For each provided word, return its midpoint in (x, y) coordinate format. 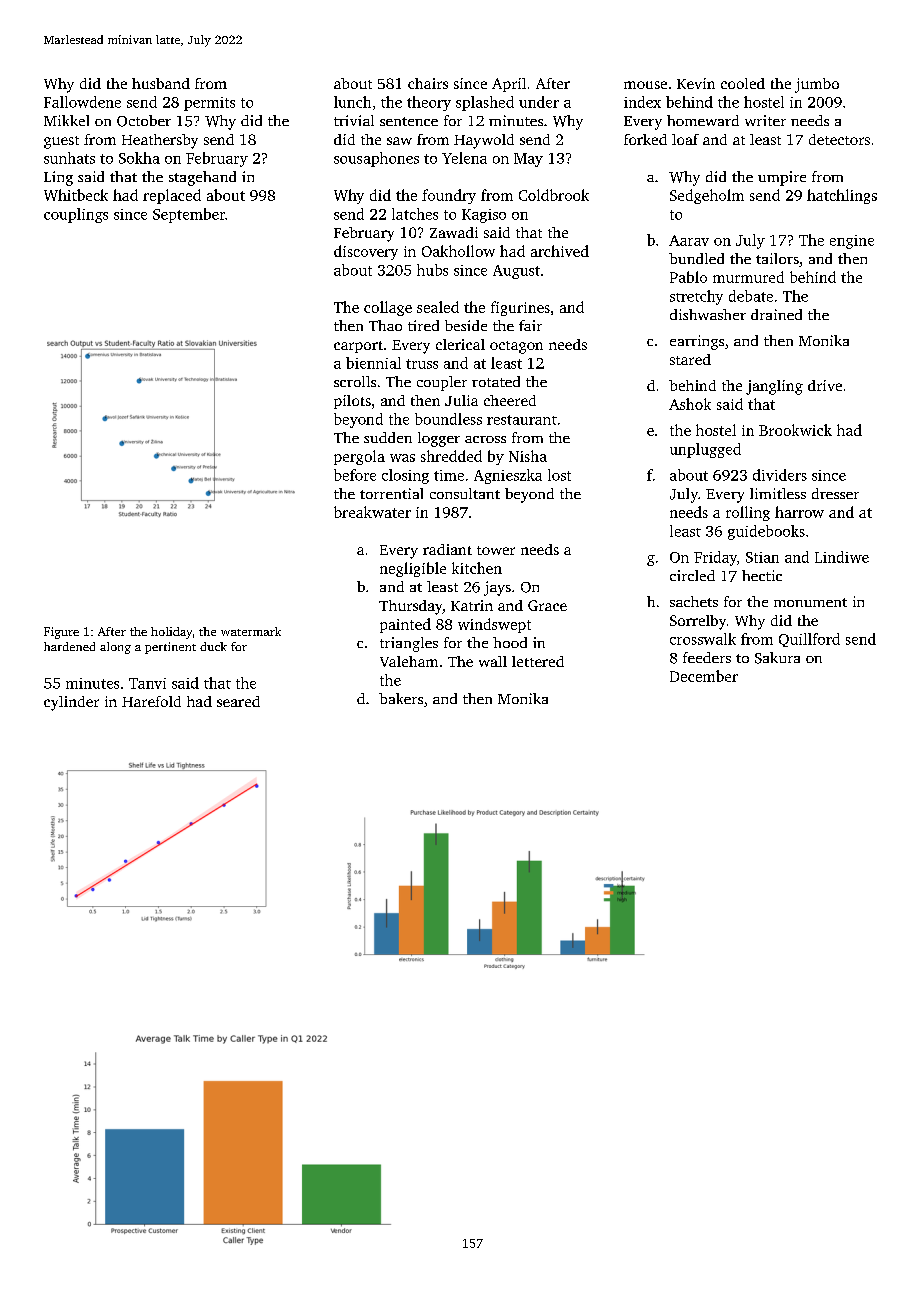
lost (559, 475)
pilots (352, 402)
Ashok (690, 404)
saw (399, 141)
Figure (61, 633)
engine (852, 242)
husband (161, 83)
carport (358, 347)
